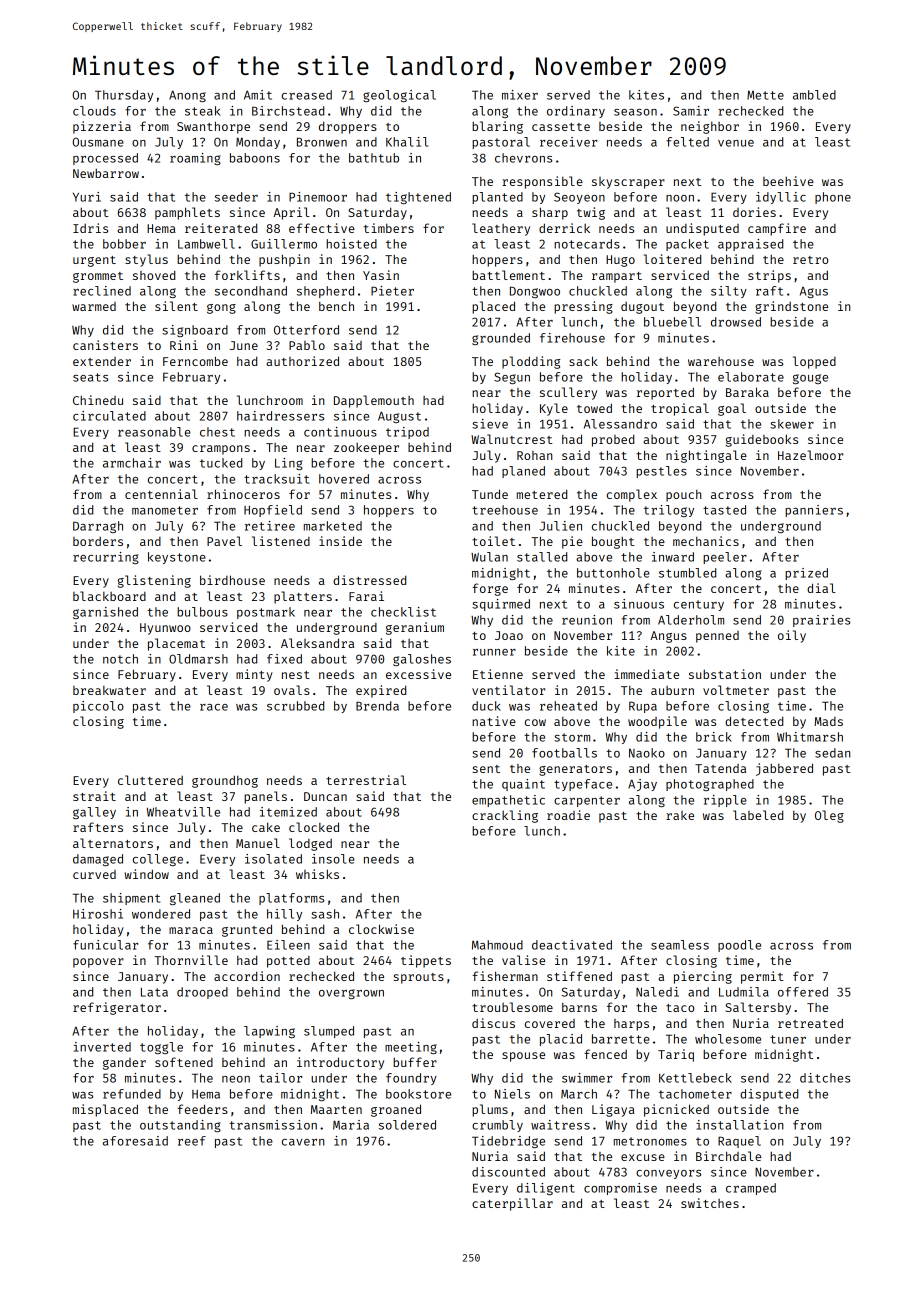 The height and width of the screenshot is (1308, 924). What do you see at coordinates (195, 159) in the screenshot?
I see `roaming` at bounding box center [195, 159].
